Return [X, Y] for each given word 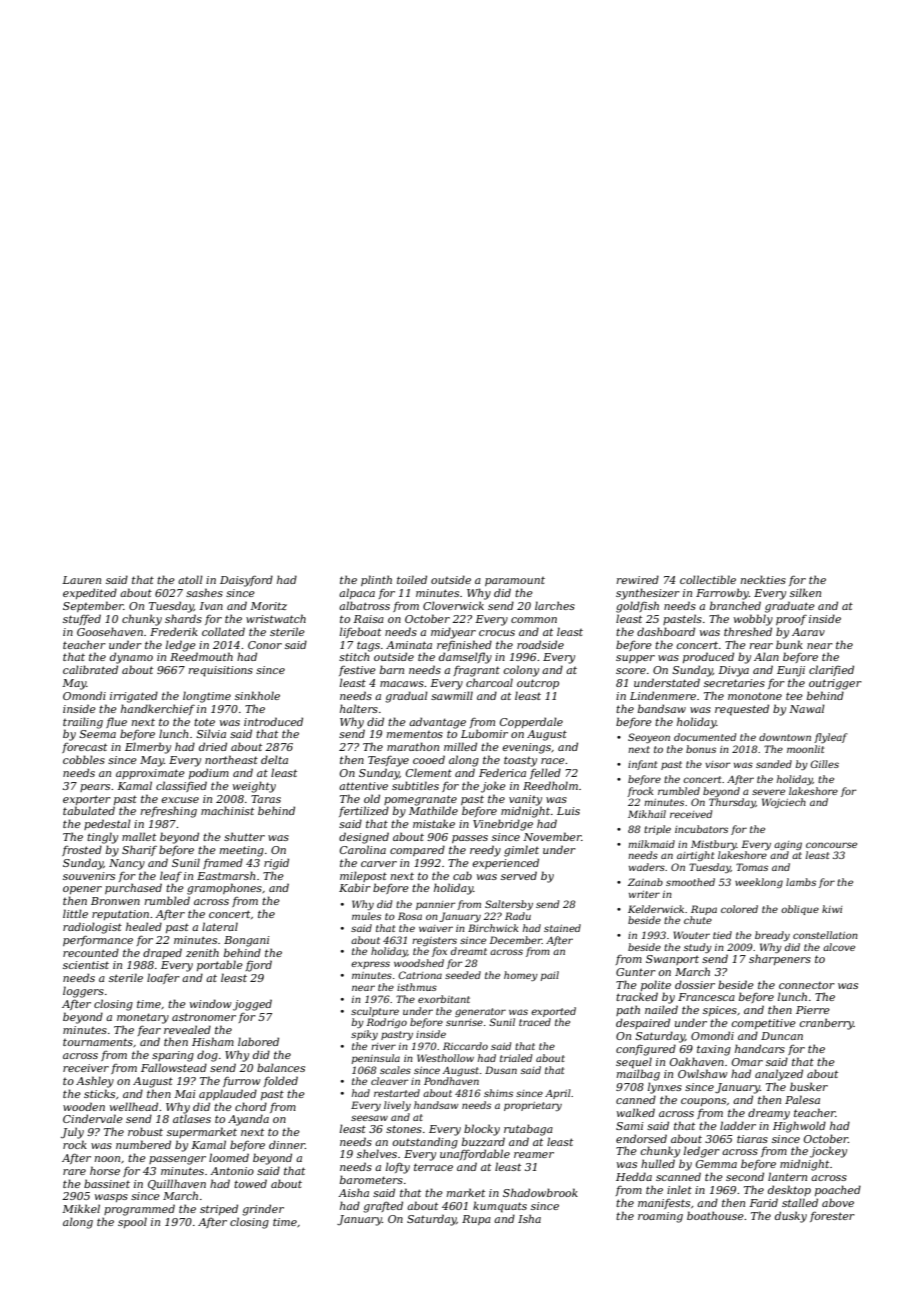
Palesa [802, 1099]
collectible [708, 579]
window [211, 1003]
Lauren [81, 580]
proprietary [533, 1106]
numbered [143, 1144]
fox [439, 952]
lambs [801, 882]
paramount [515, 581]
